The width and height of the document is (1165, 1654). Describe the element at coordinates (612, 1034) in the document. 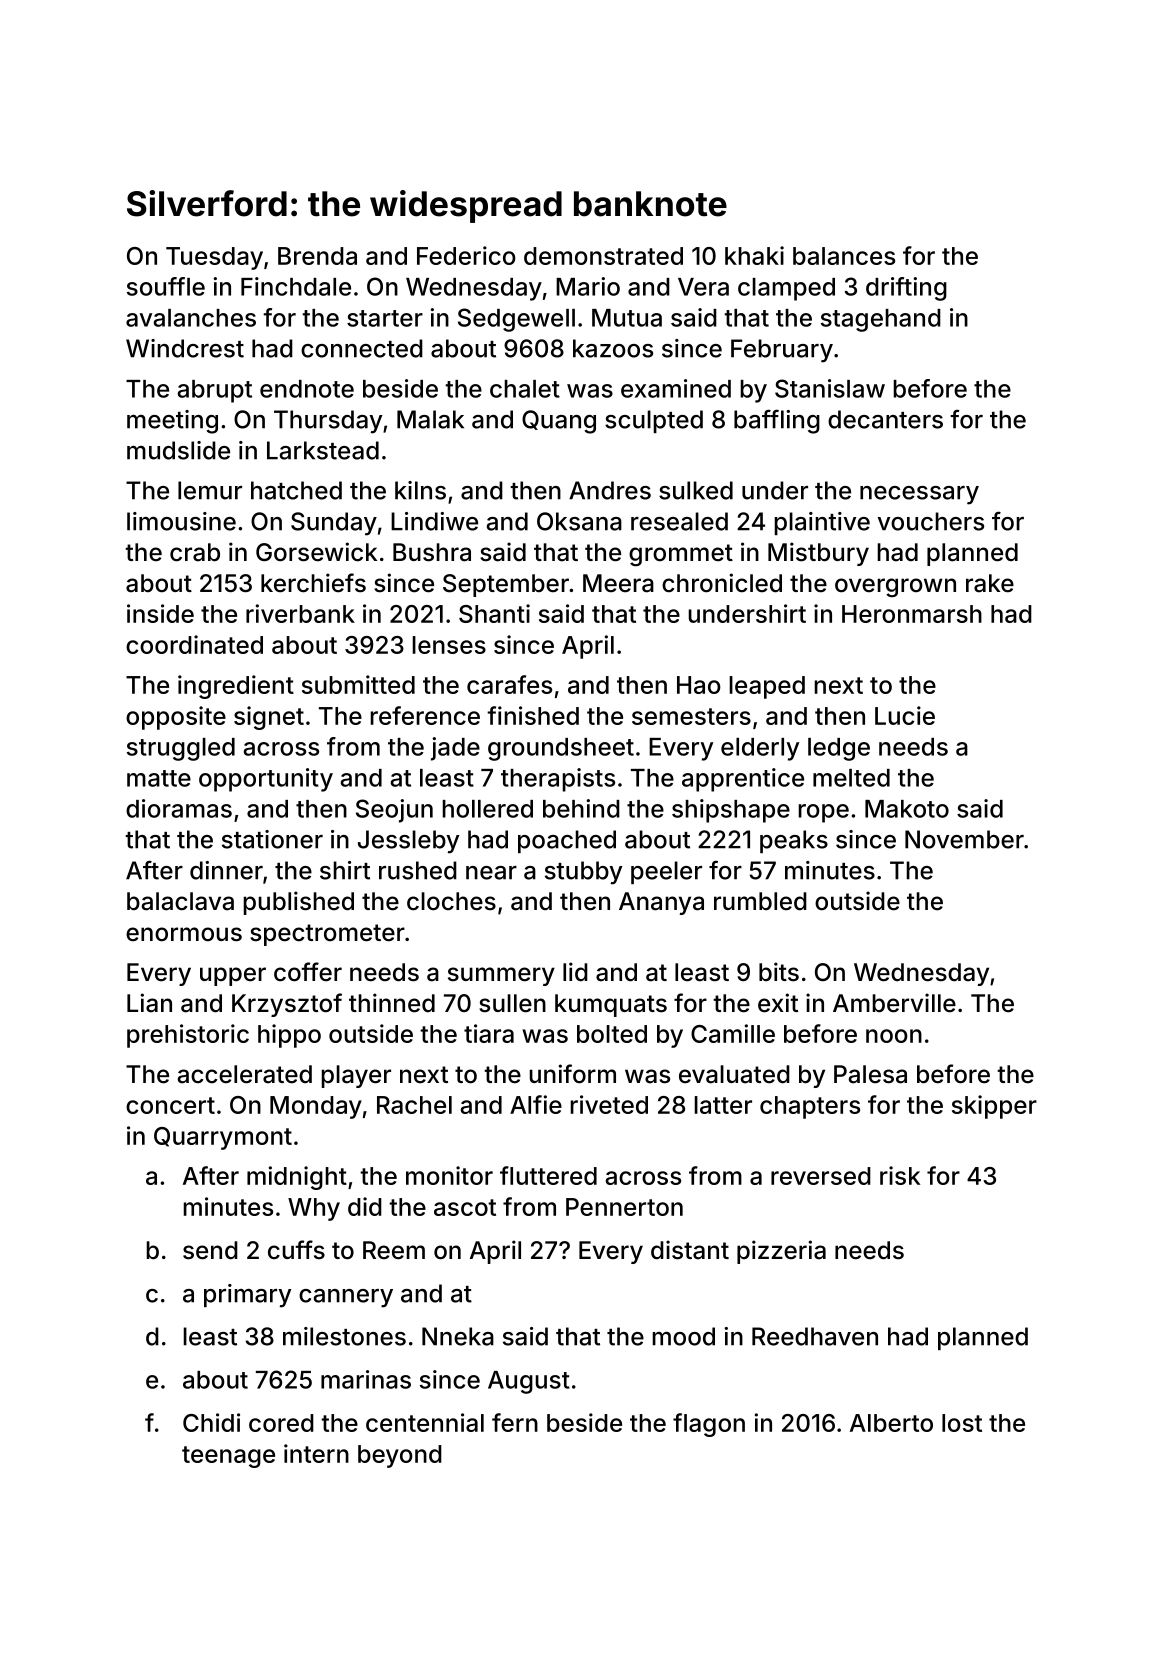

I see `bolted` at that location.
